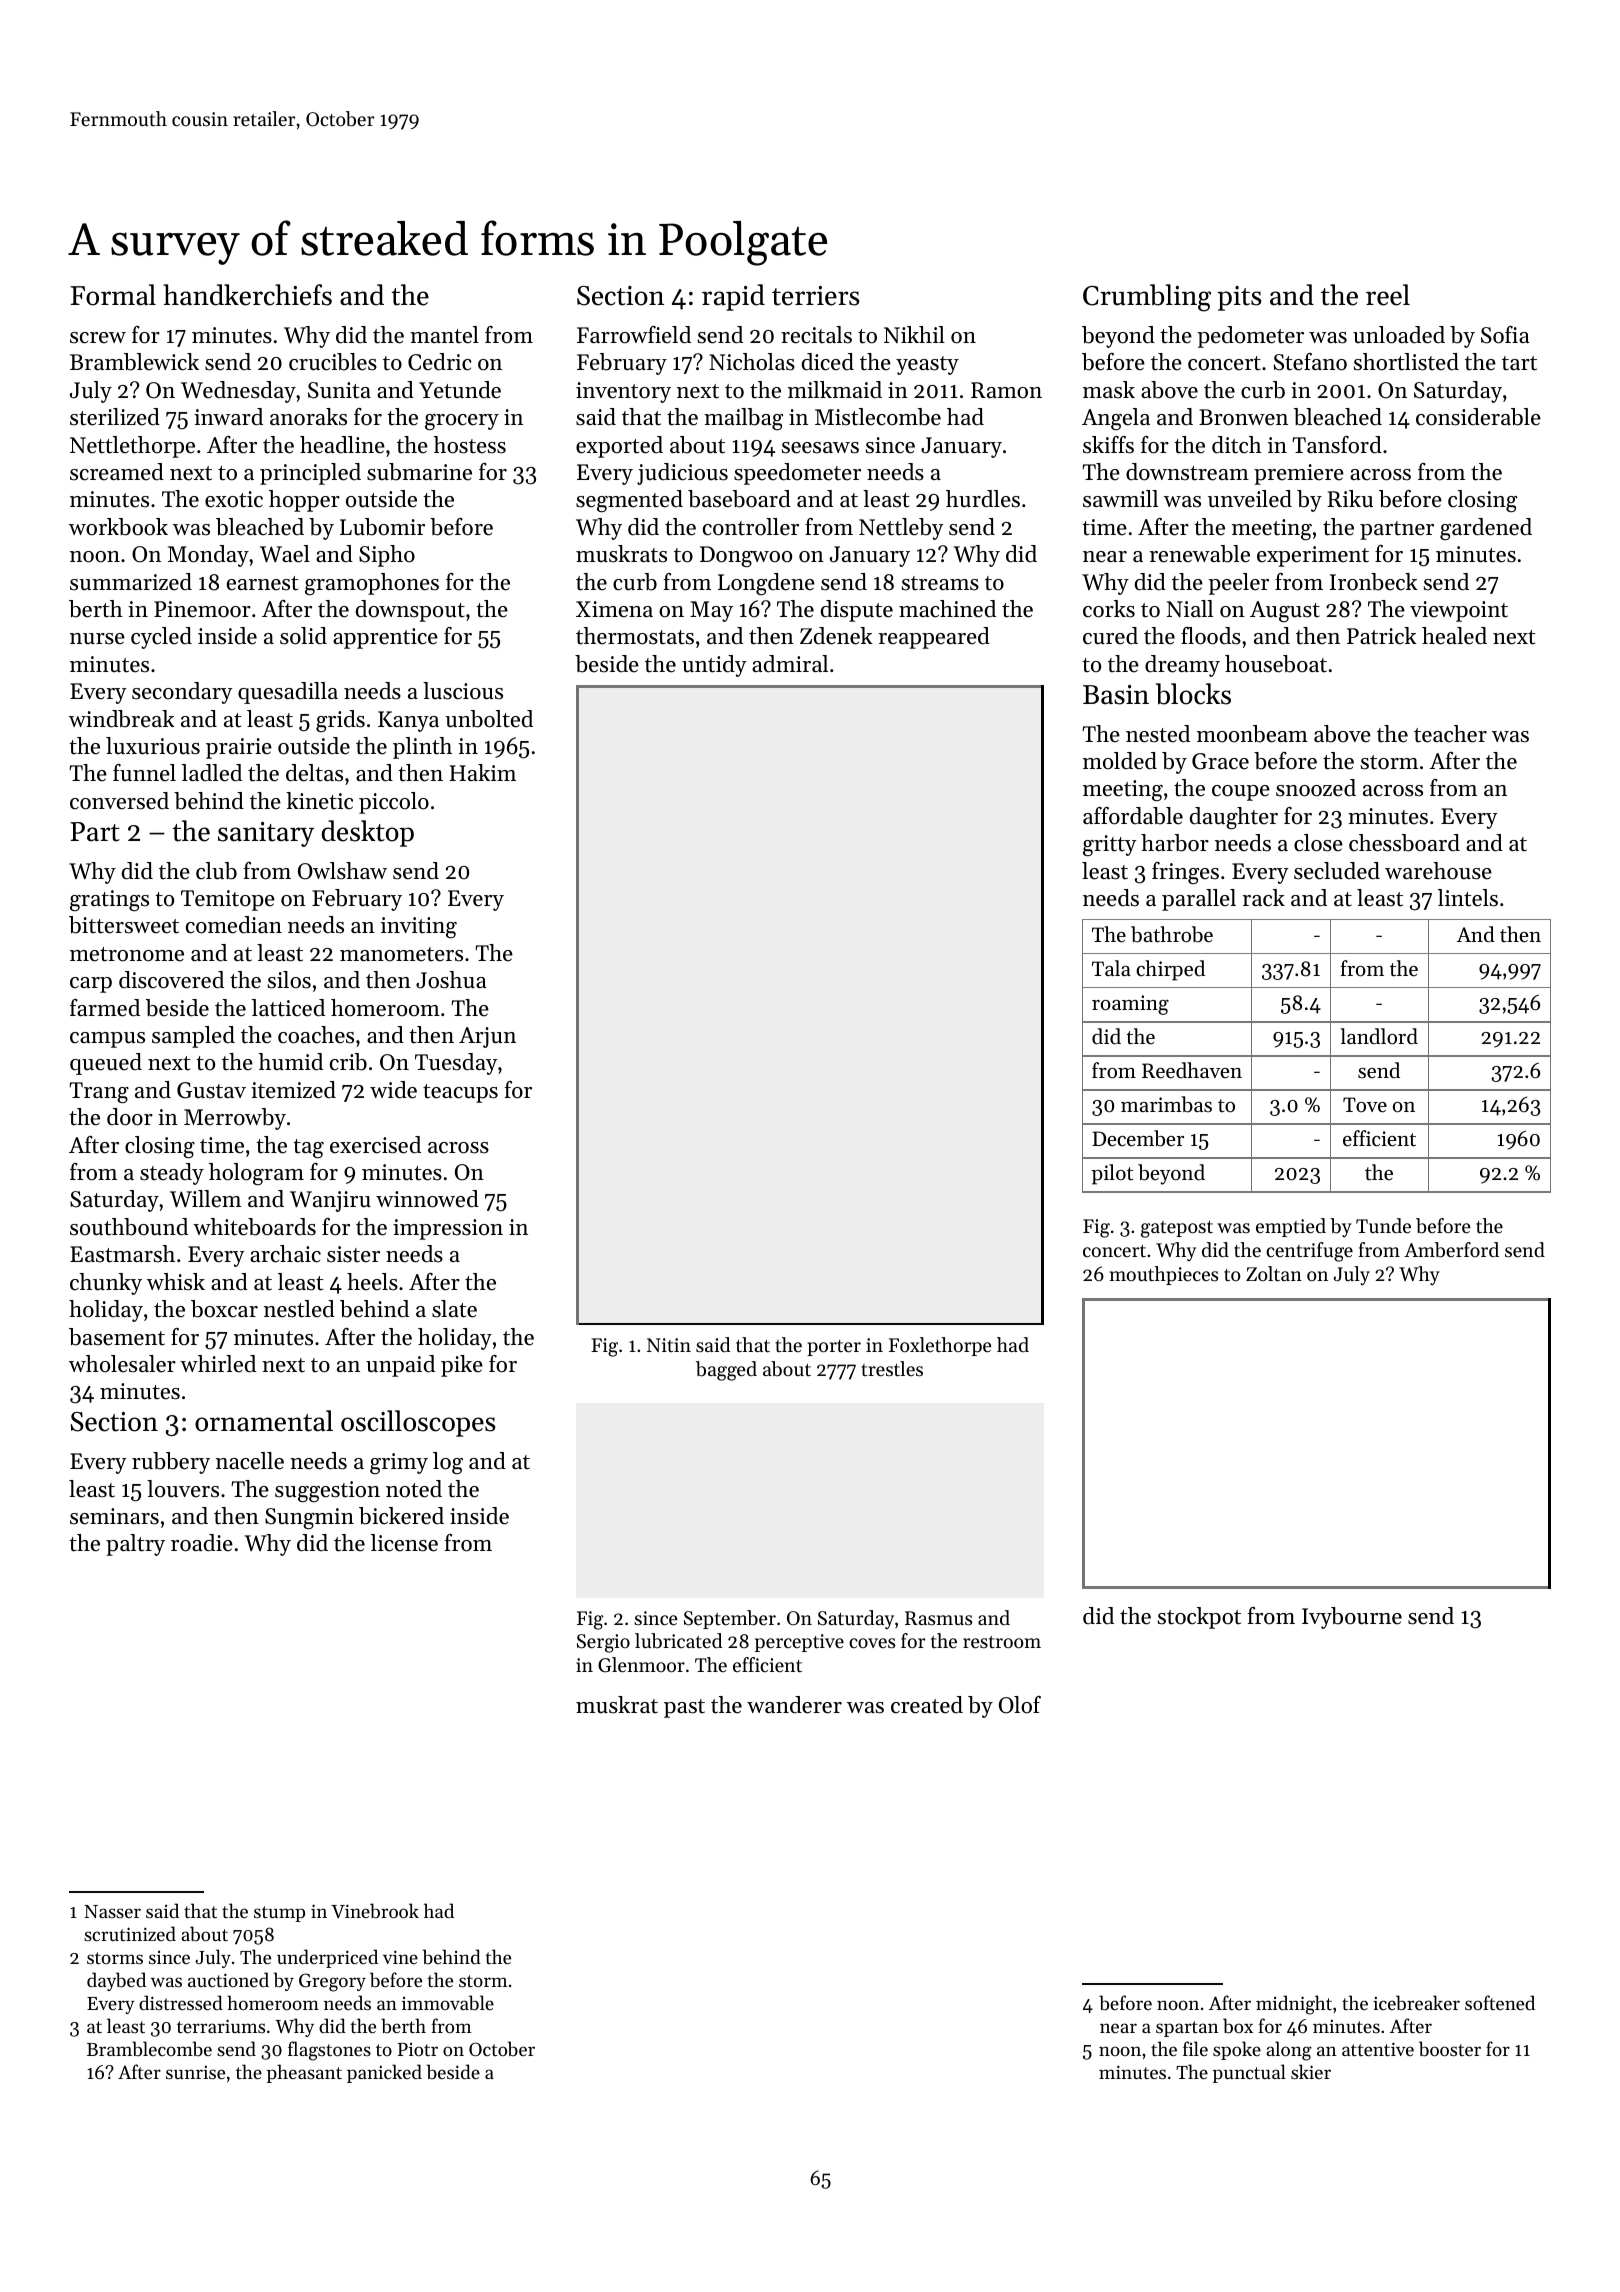 This screenshot has height=2292, width=1620. I want to click on Ivybourne, so click(1352, 1618).
